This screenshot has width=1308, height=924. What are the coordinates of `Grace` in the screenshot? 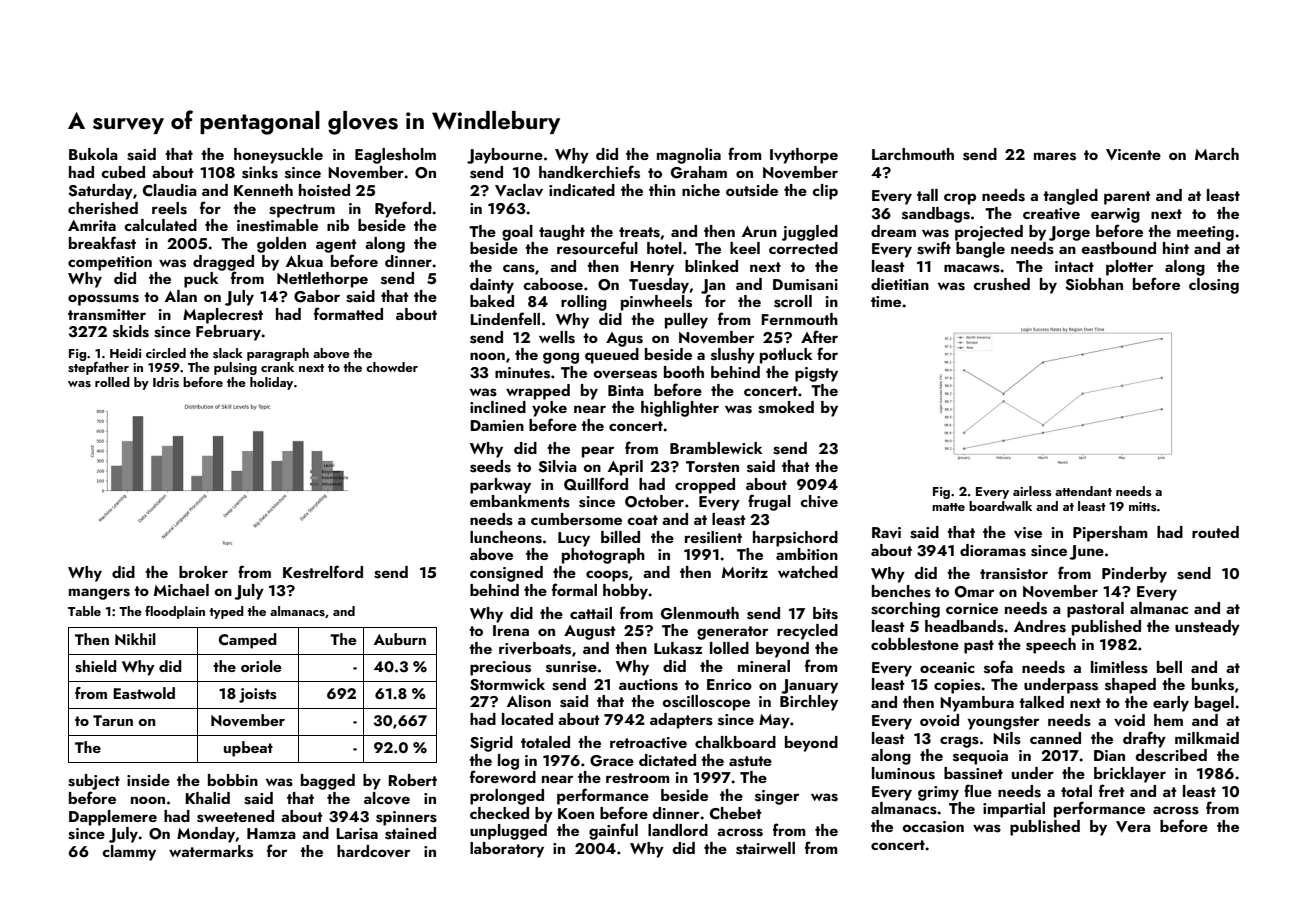 It's located at (612, 761).
